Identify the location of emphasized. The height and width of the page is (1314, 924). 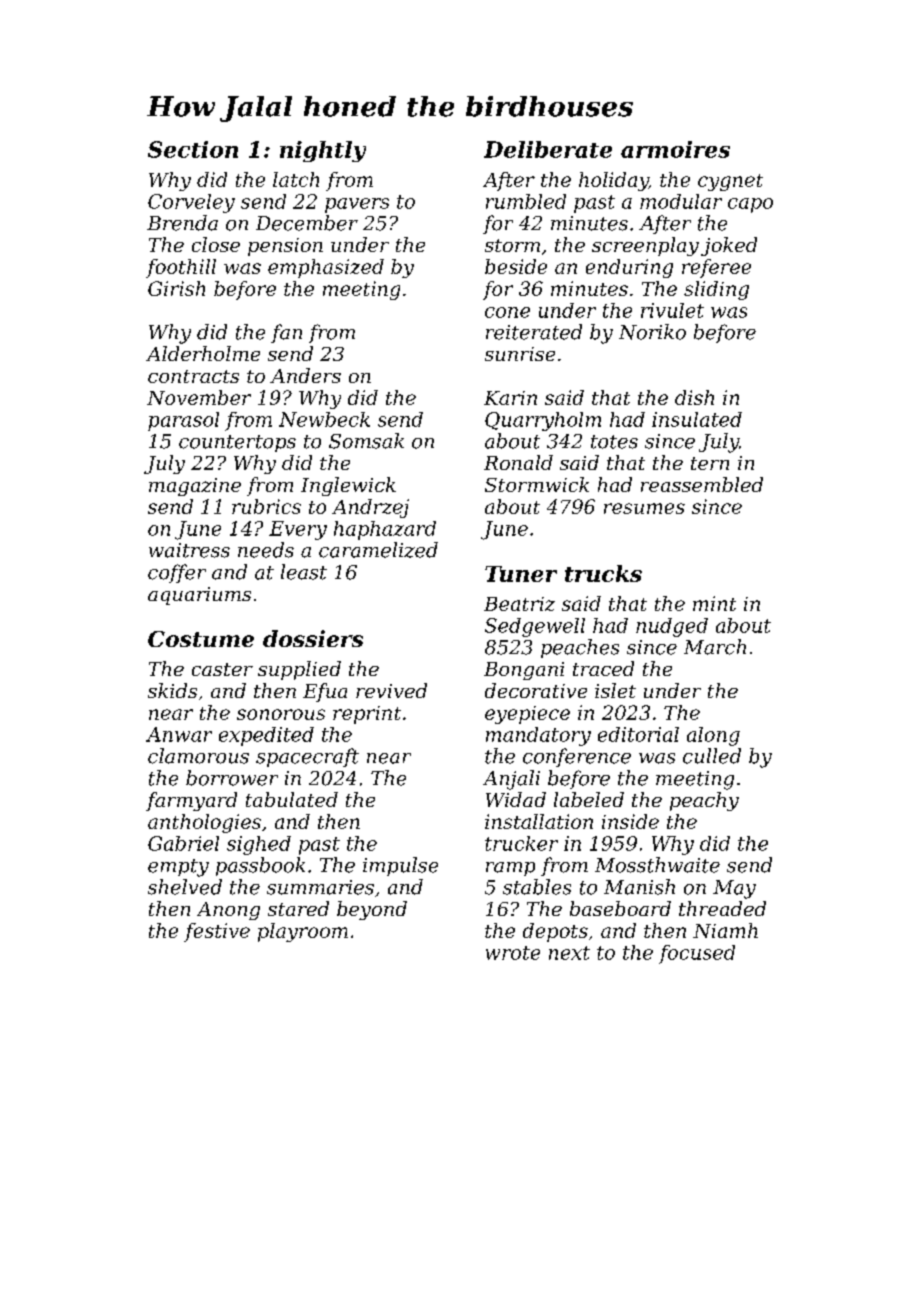
(326, 268).
